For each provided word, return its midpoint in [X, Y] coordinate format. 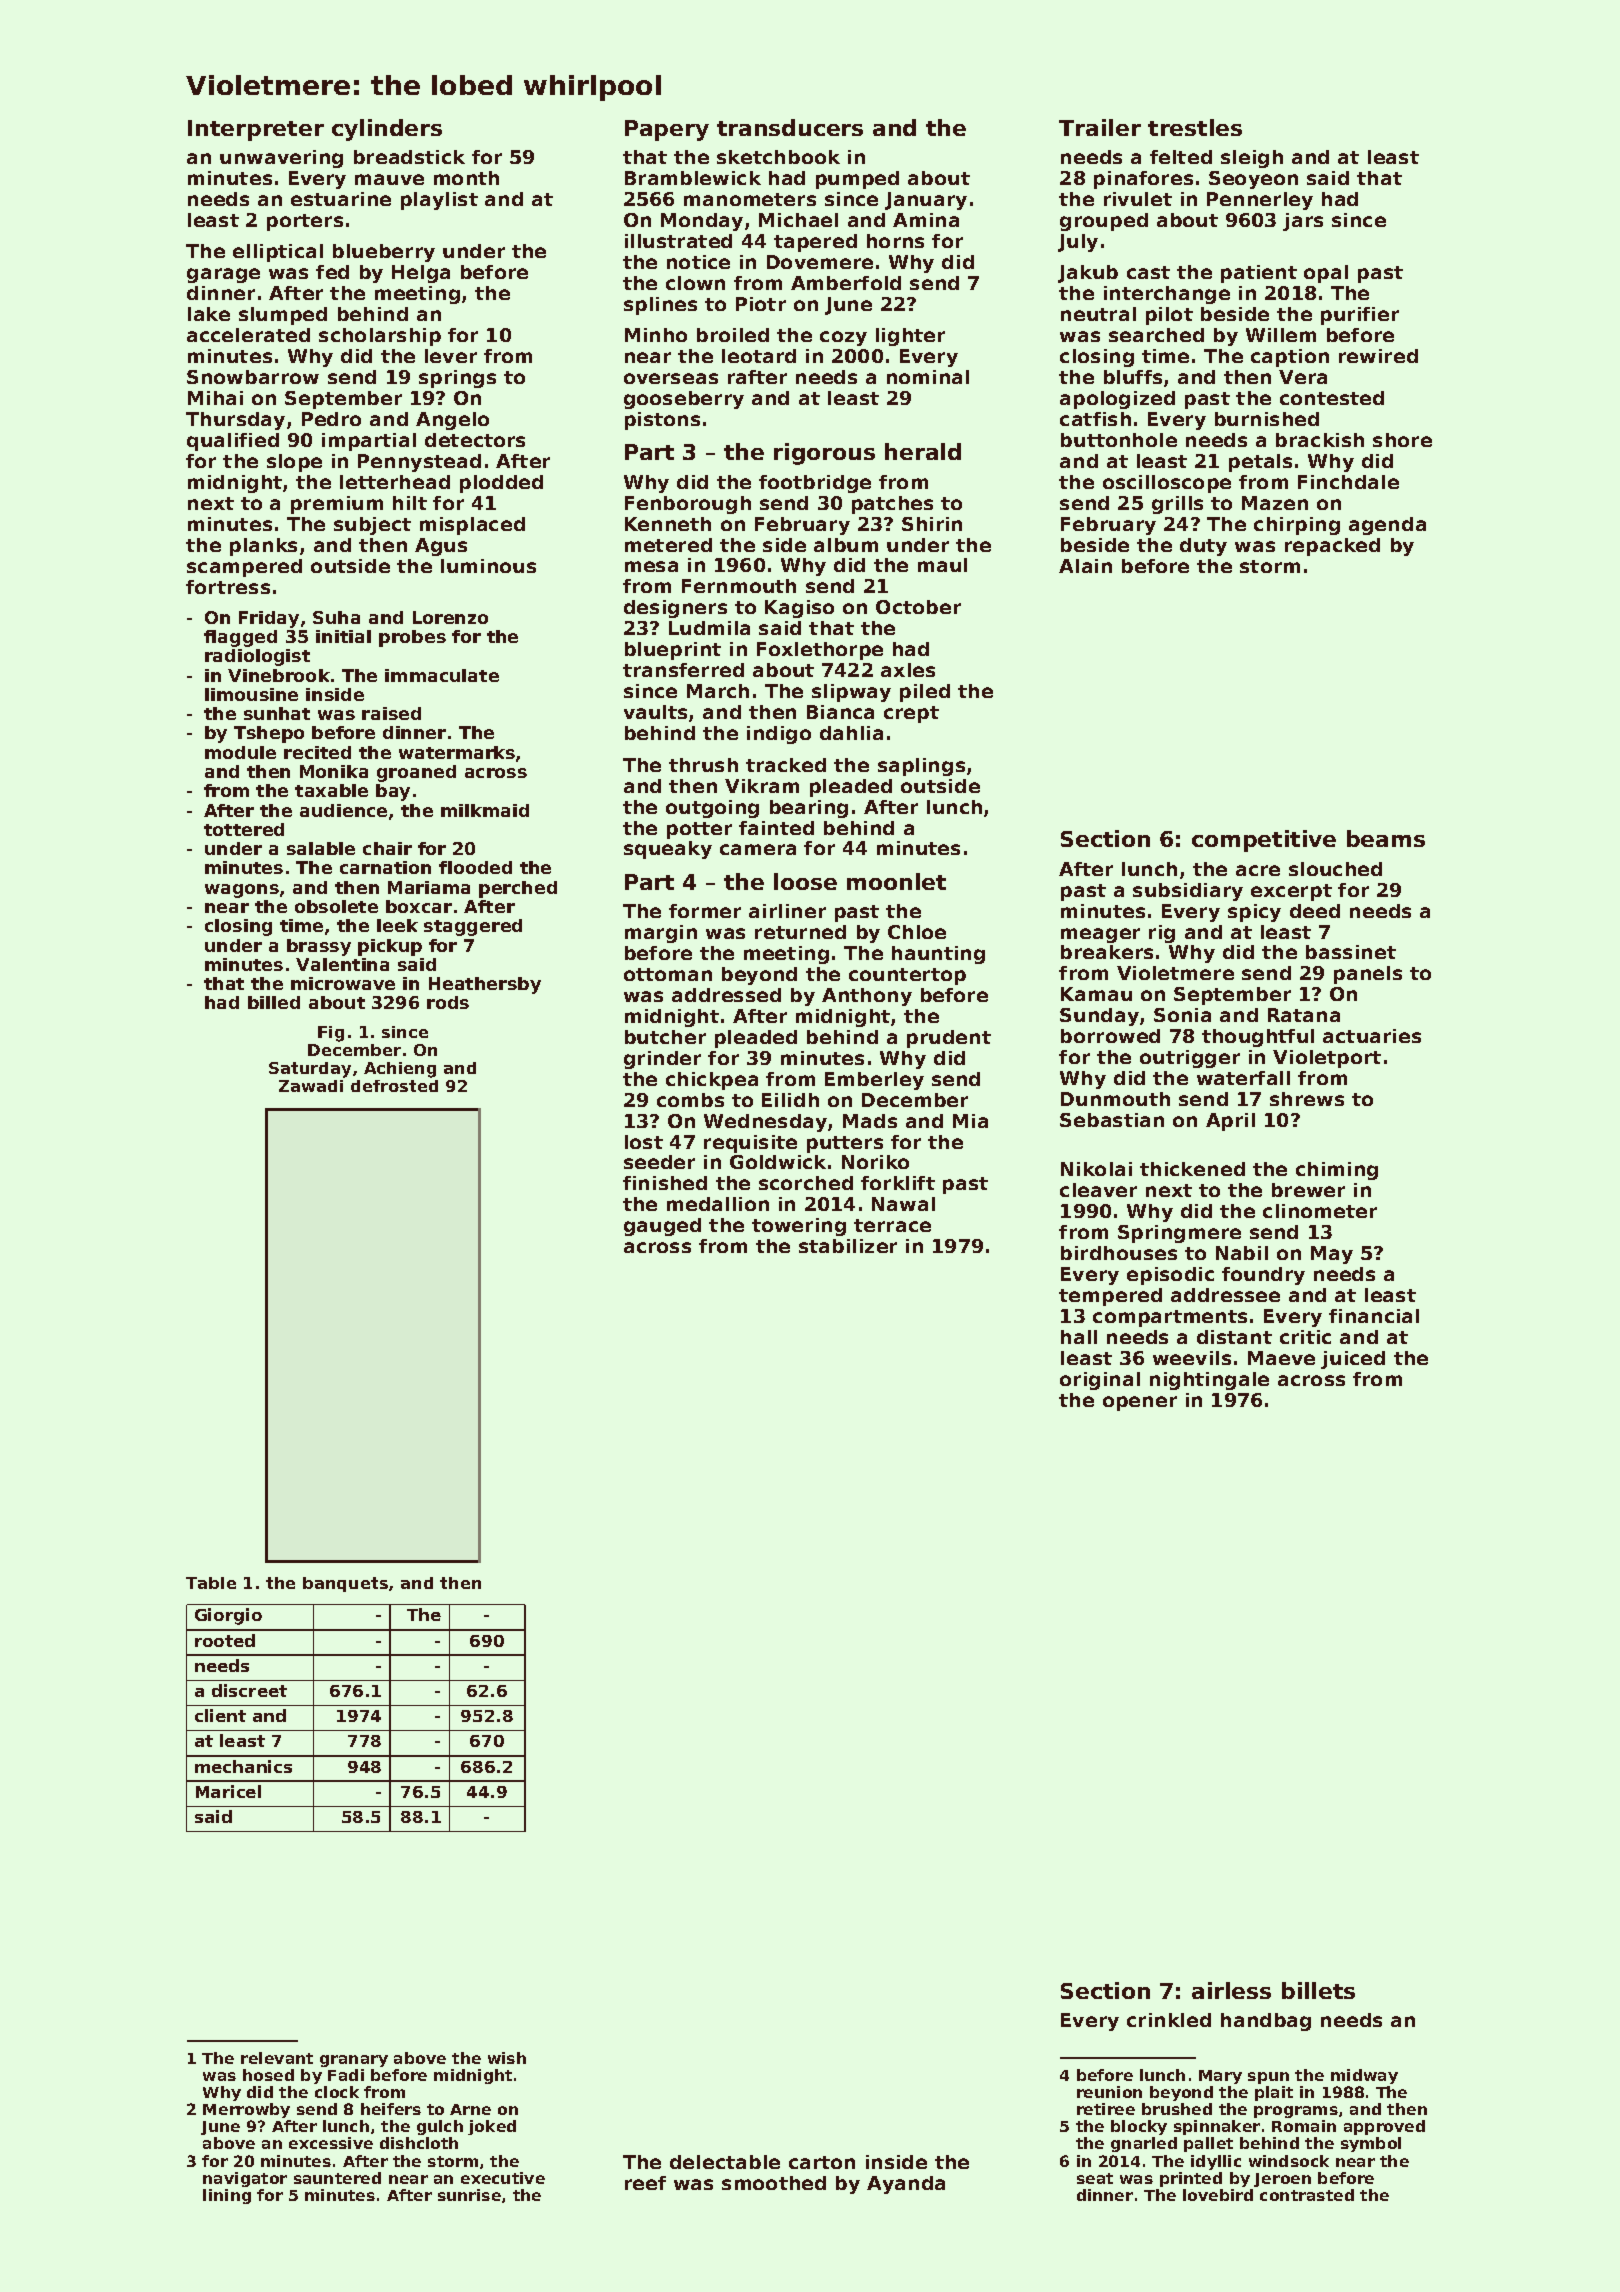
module [240, 752]
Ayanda [906, 2185]
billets [1318, 1990]
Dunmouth [1115, 1099]
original [1100, 1381]
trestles [1195, 127]
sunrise [469, 2195]
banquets [345, 1584]
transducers [790, 127]
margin [661, 934]
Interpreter [256, 130]
